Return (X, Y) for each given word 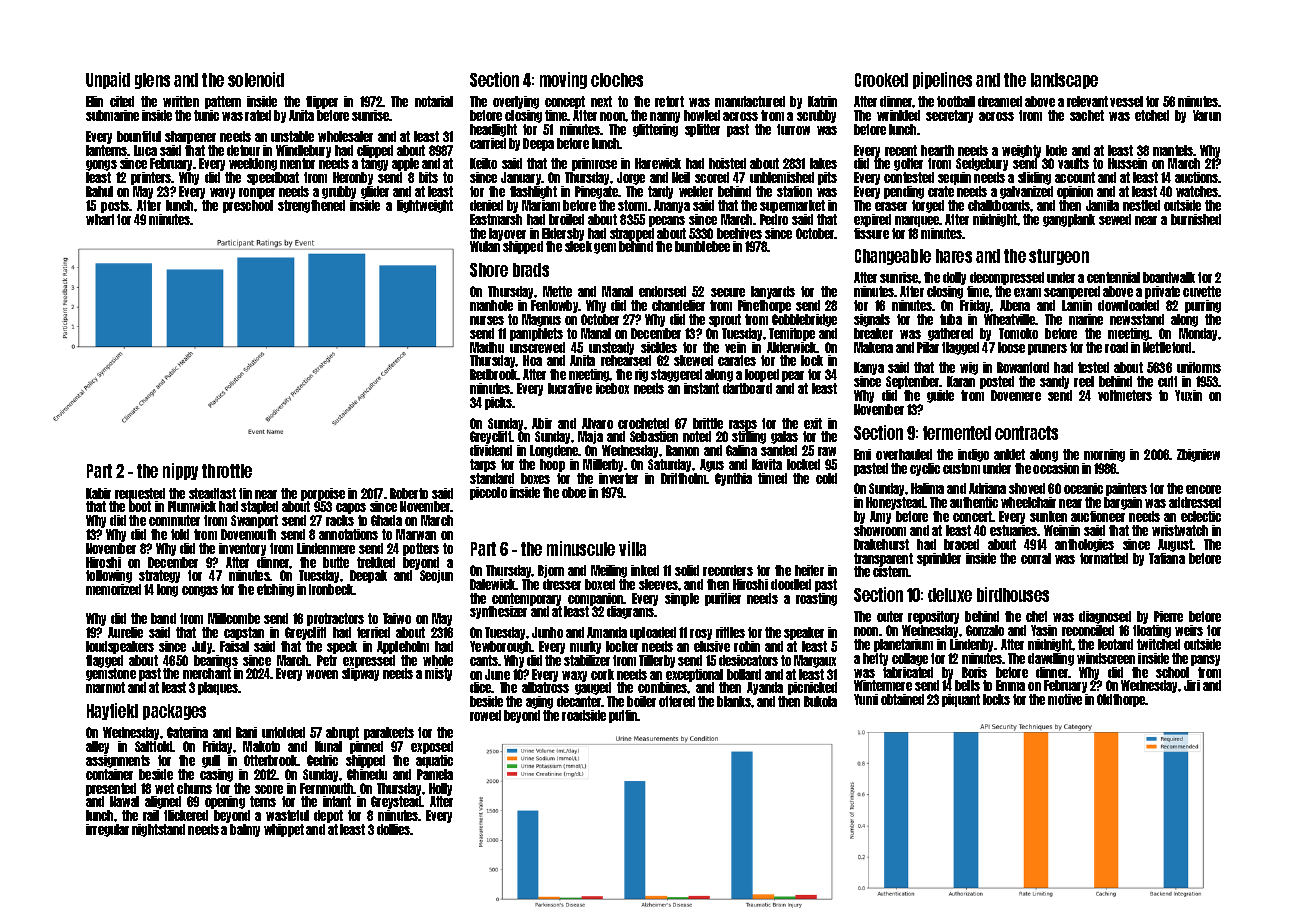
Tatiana (1167, 558)
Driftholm (684, 478)
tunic (206, 115)
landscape (1064, 81)
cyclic (925, 469)
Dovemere (1016, 395)
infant (337, 801)
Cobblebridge (804, 320)
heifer (809, 570)
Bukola (820, 701)
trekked (376, 562)
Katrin (822, 101)
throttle (227, 471)
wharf (100, 219)
